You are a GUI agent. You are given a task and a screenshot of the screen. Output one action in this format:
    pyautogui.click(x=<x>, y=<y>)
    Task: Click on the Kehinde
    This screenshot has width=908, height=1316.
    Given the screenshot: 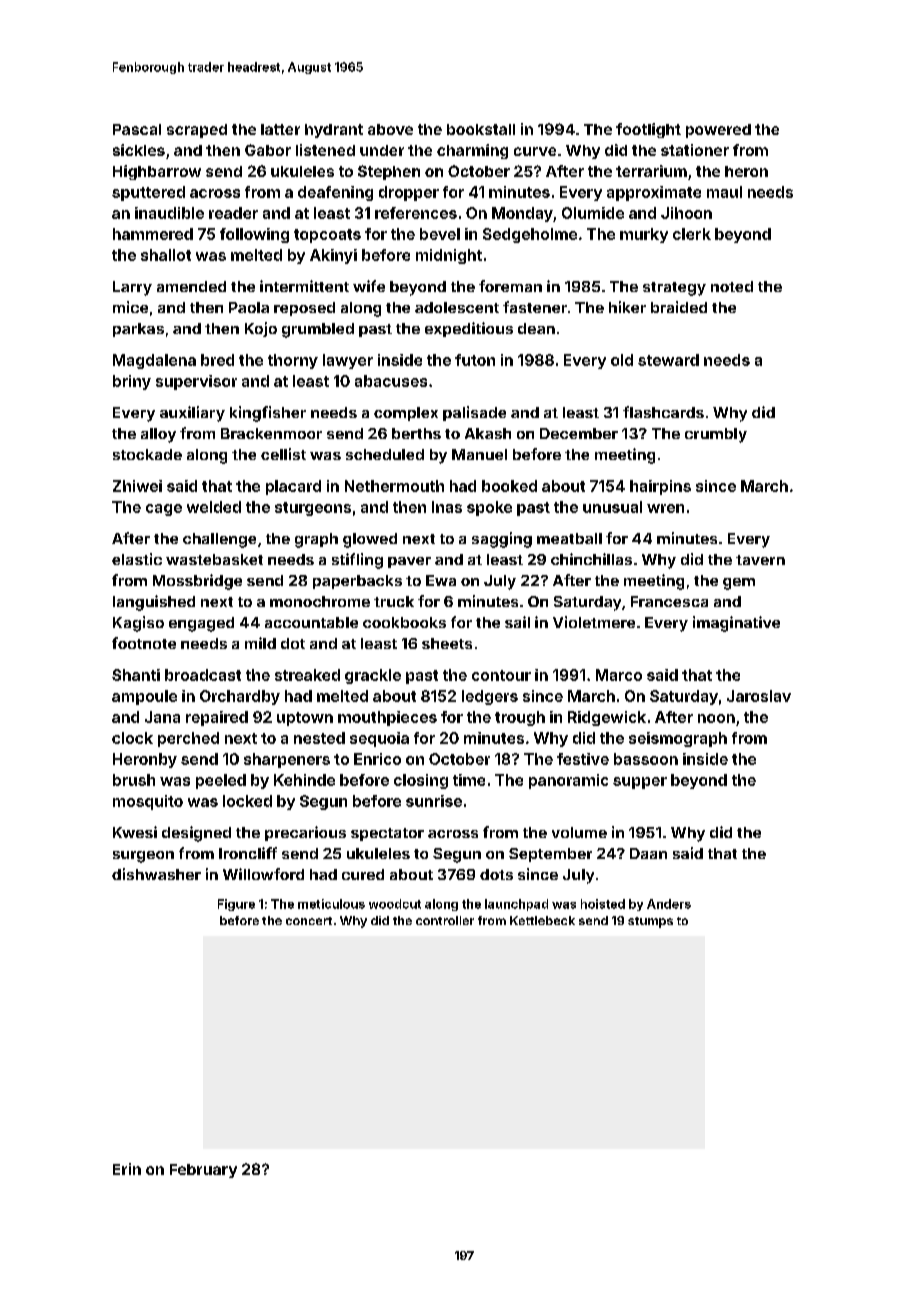 What is the action you would take?
    pyautogui.click(x=304, y=780)
